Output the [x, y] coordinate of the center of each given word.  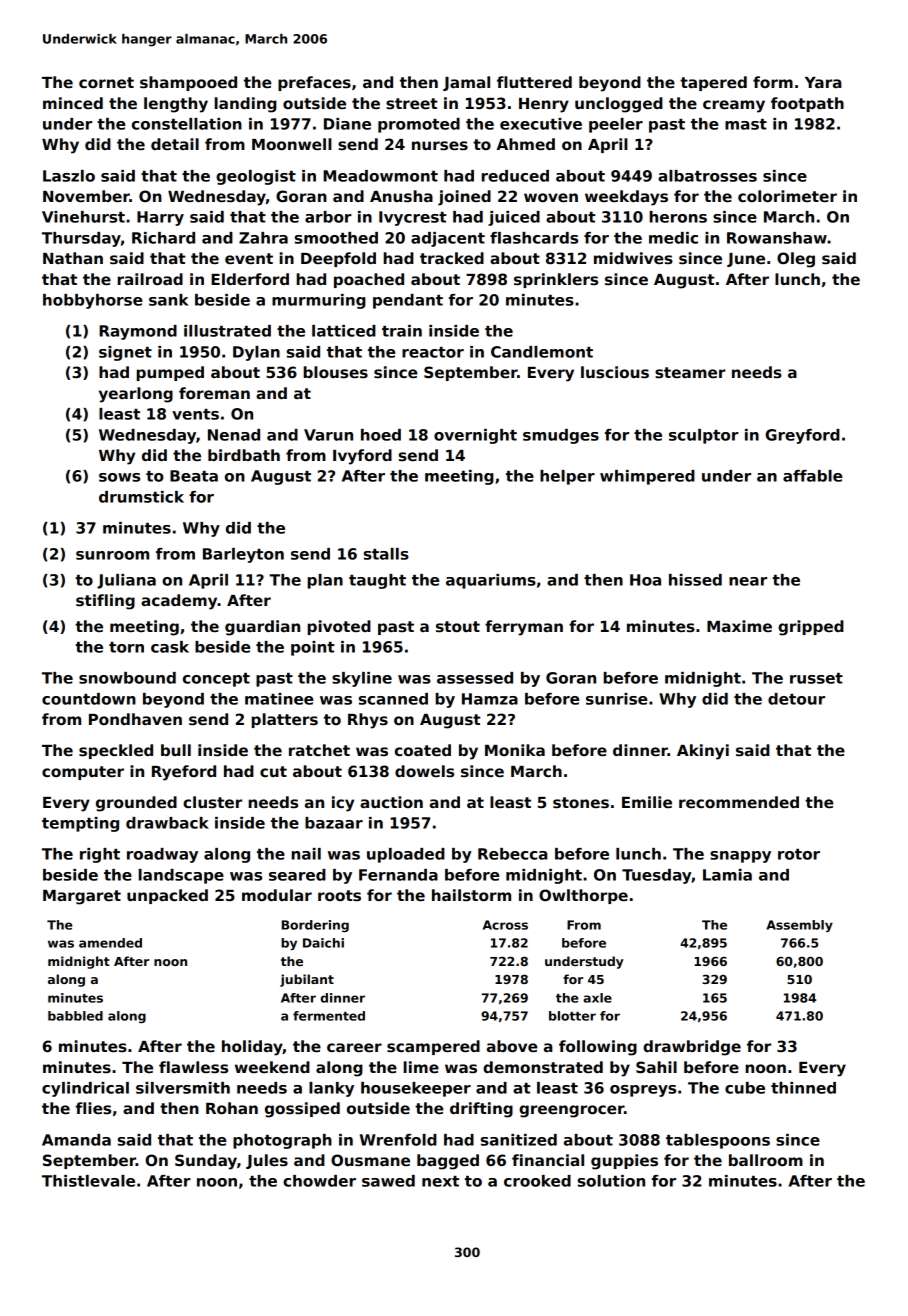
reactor [433, 352]
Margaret [82, 897]
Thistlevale [88, 1181]
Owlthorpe [583, 896]
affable [812, 476]
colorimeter [787, 196]
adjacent [448, 239]
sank [169, 300]
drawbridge [692, 1048]
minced [73, 103]
